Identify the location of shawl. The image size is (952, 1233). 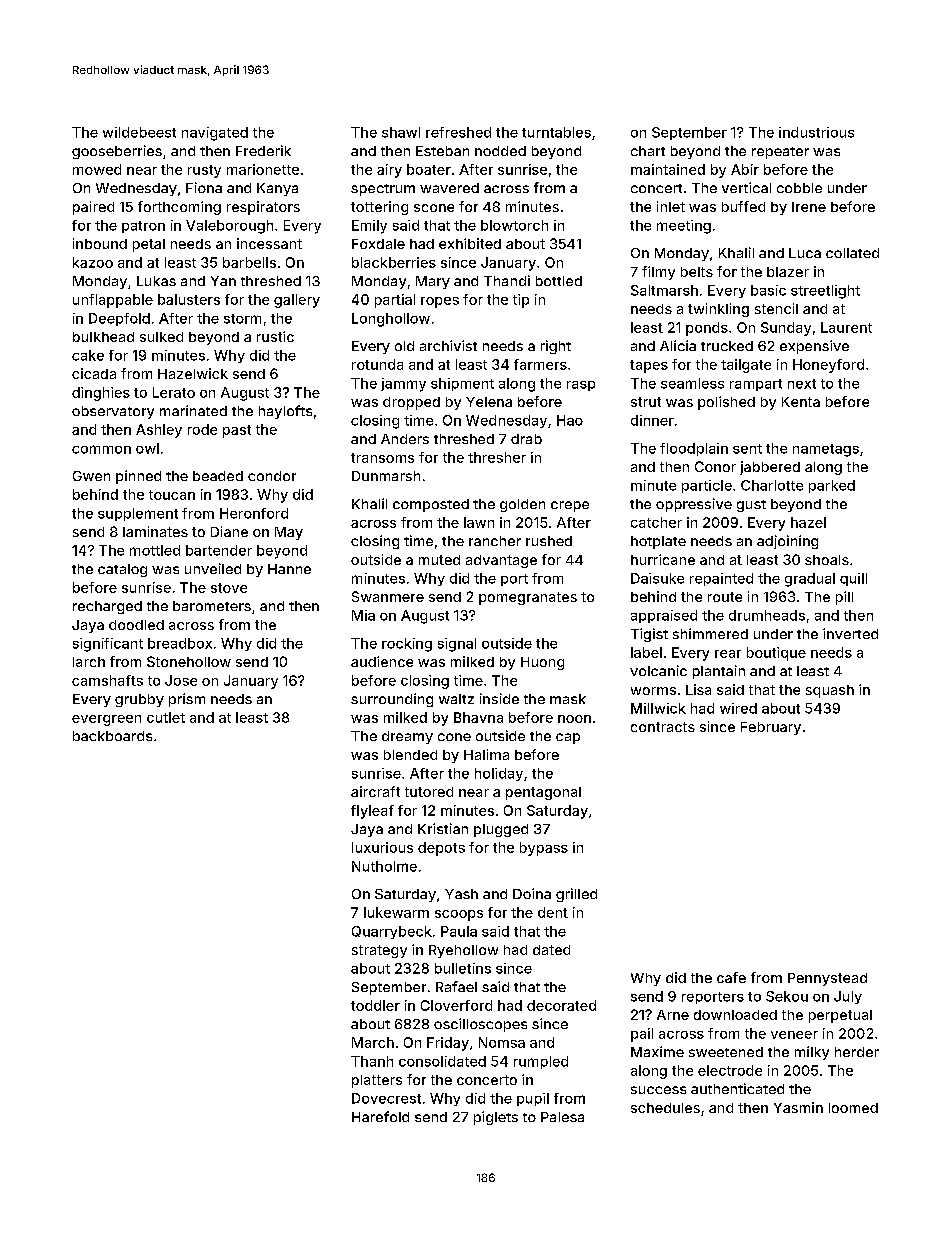
(401, 132).
